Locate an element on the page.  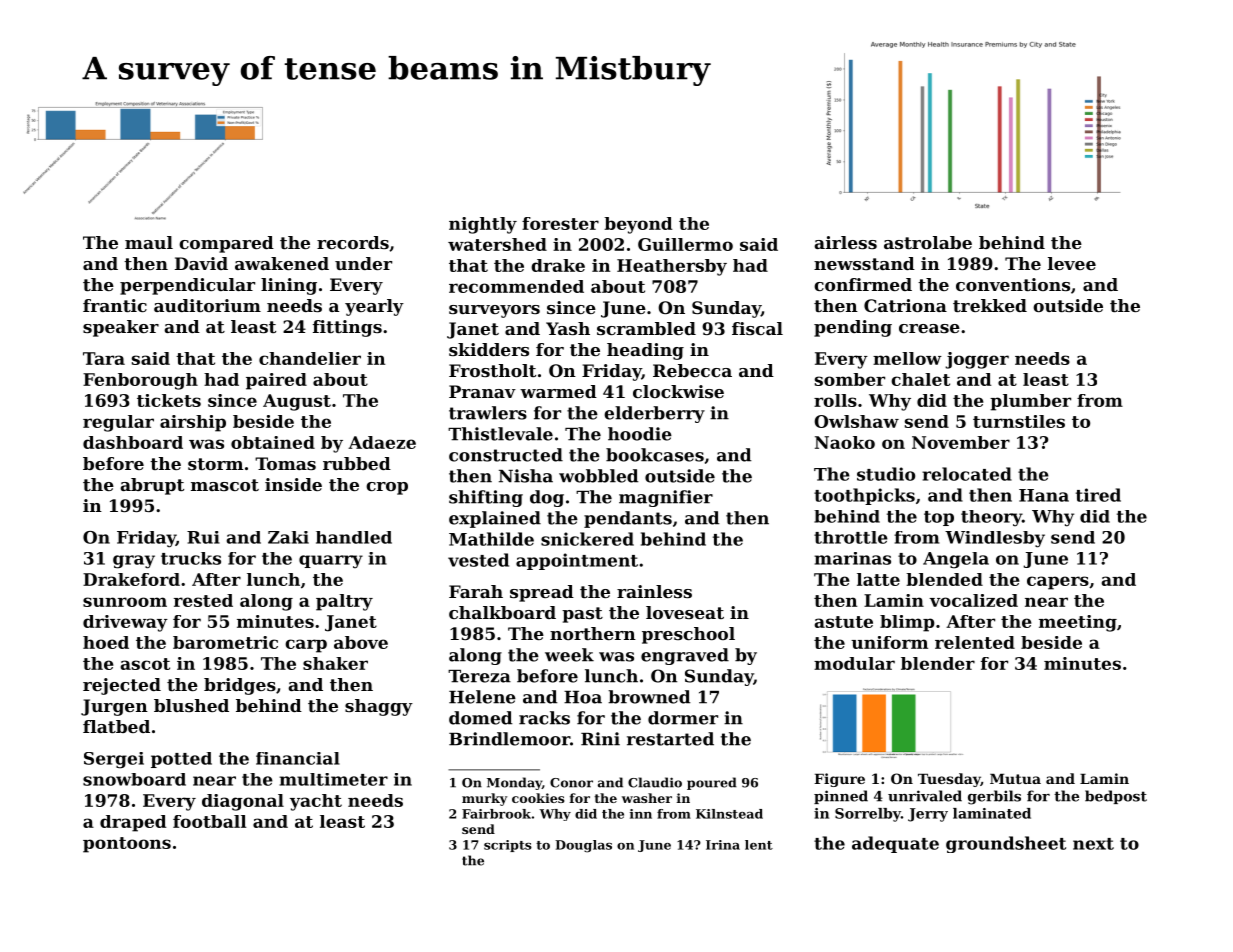
blimp is located at coordinates (907, 623).
